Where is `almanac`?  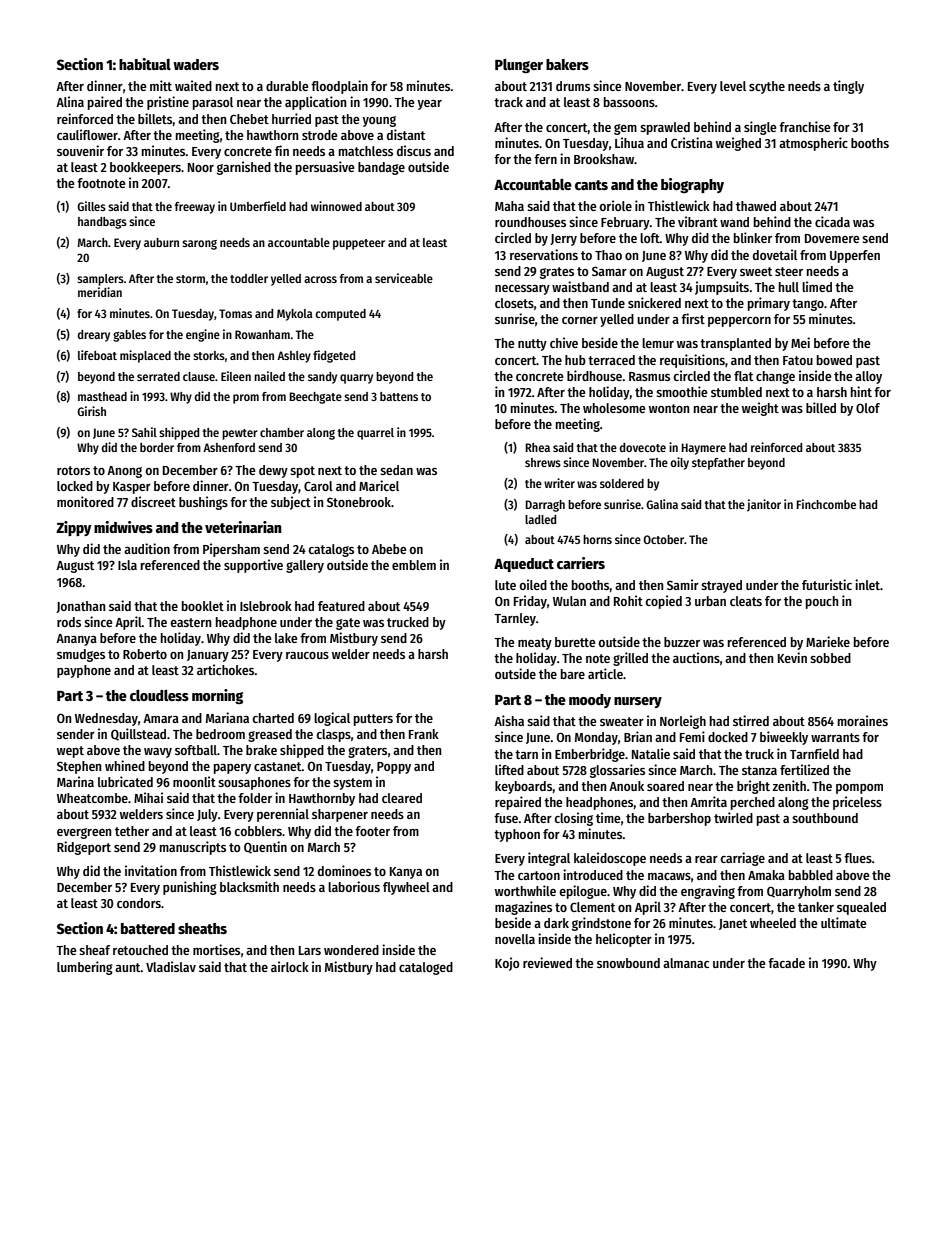 almanac is located at coordinates (686, 963).
